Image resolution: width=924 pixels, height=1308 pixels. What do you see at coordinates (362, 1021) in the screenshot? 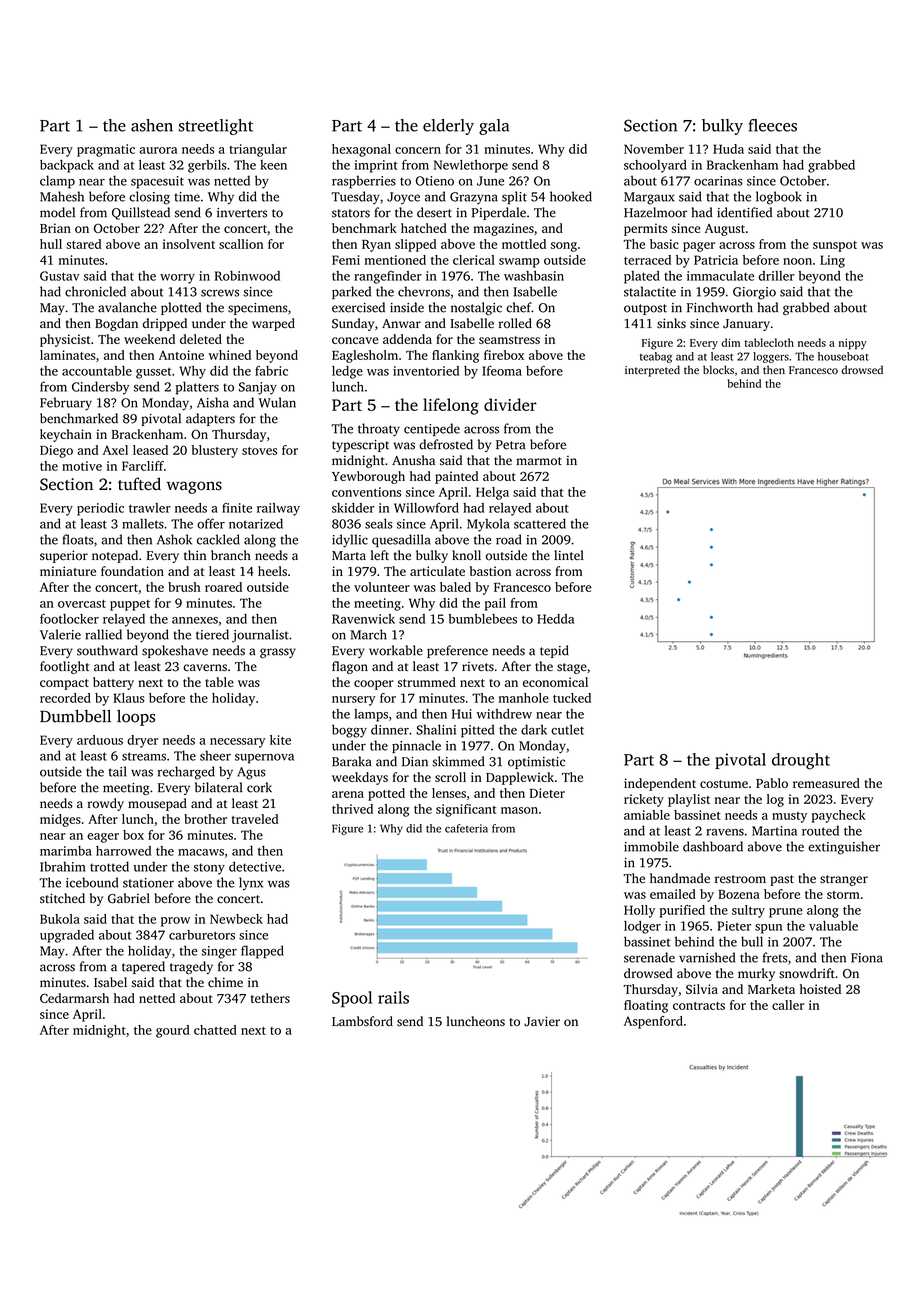
I see `Lambsford` at bounding box center [362, 1021].
